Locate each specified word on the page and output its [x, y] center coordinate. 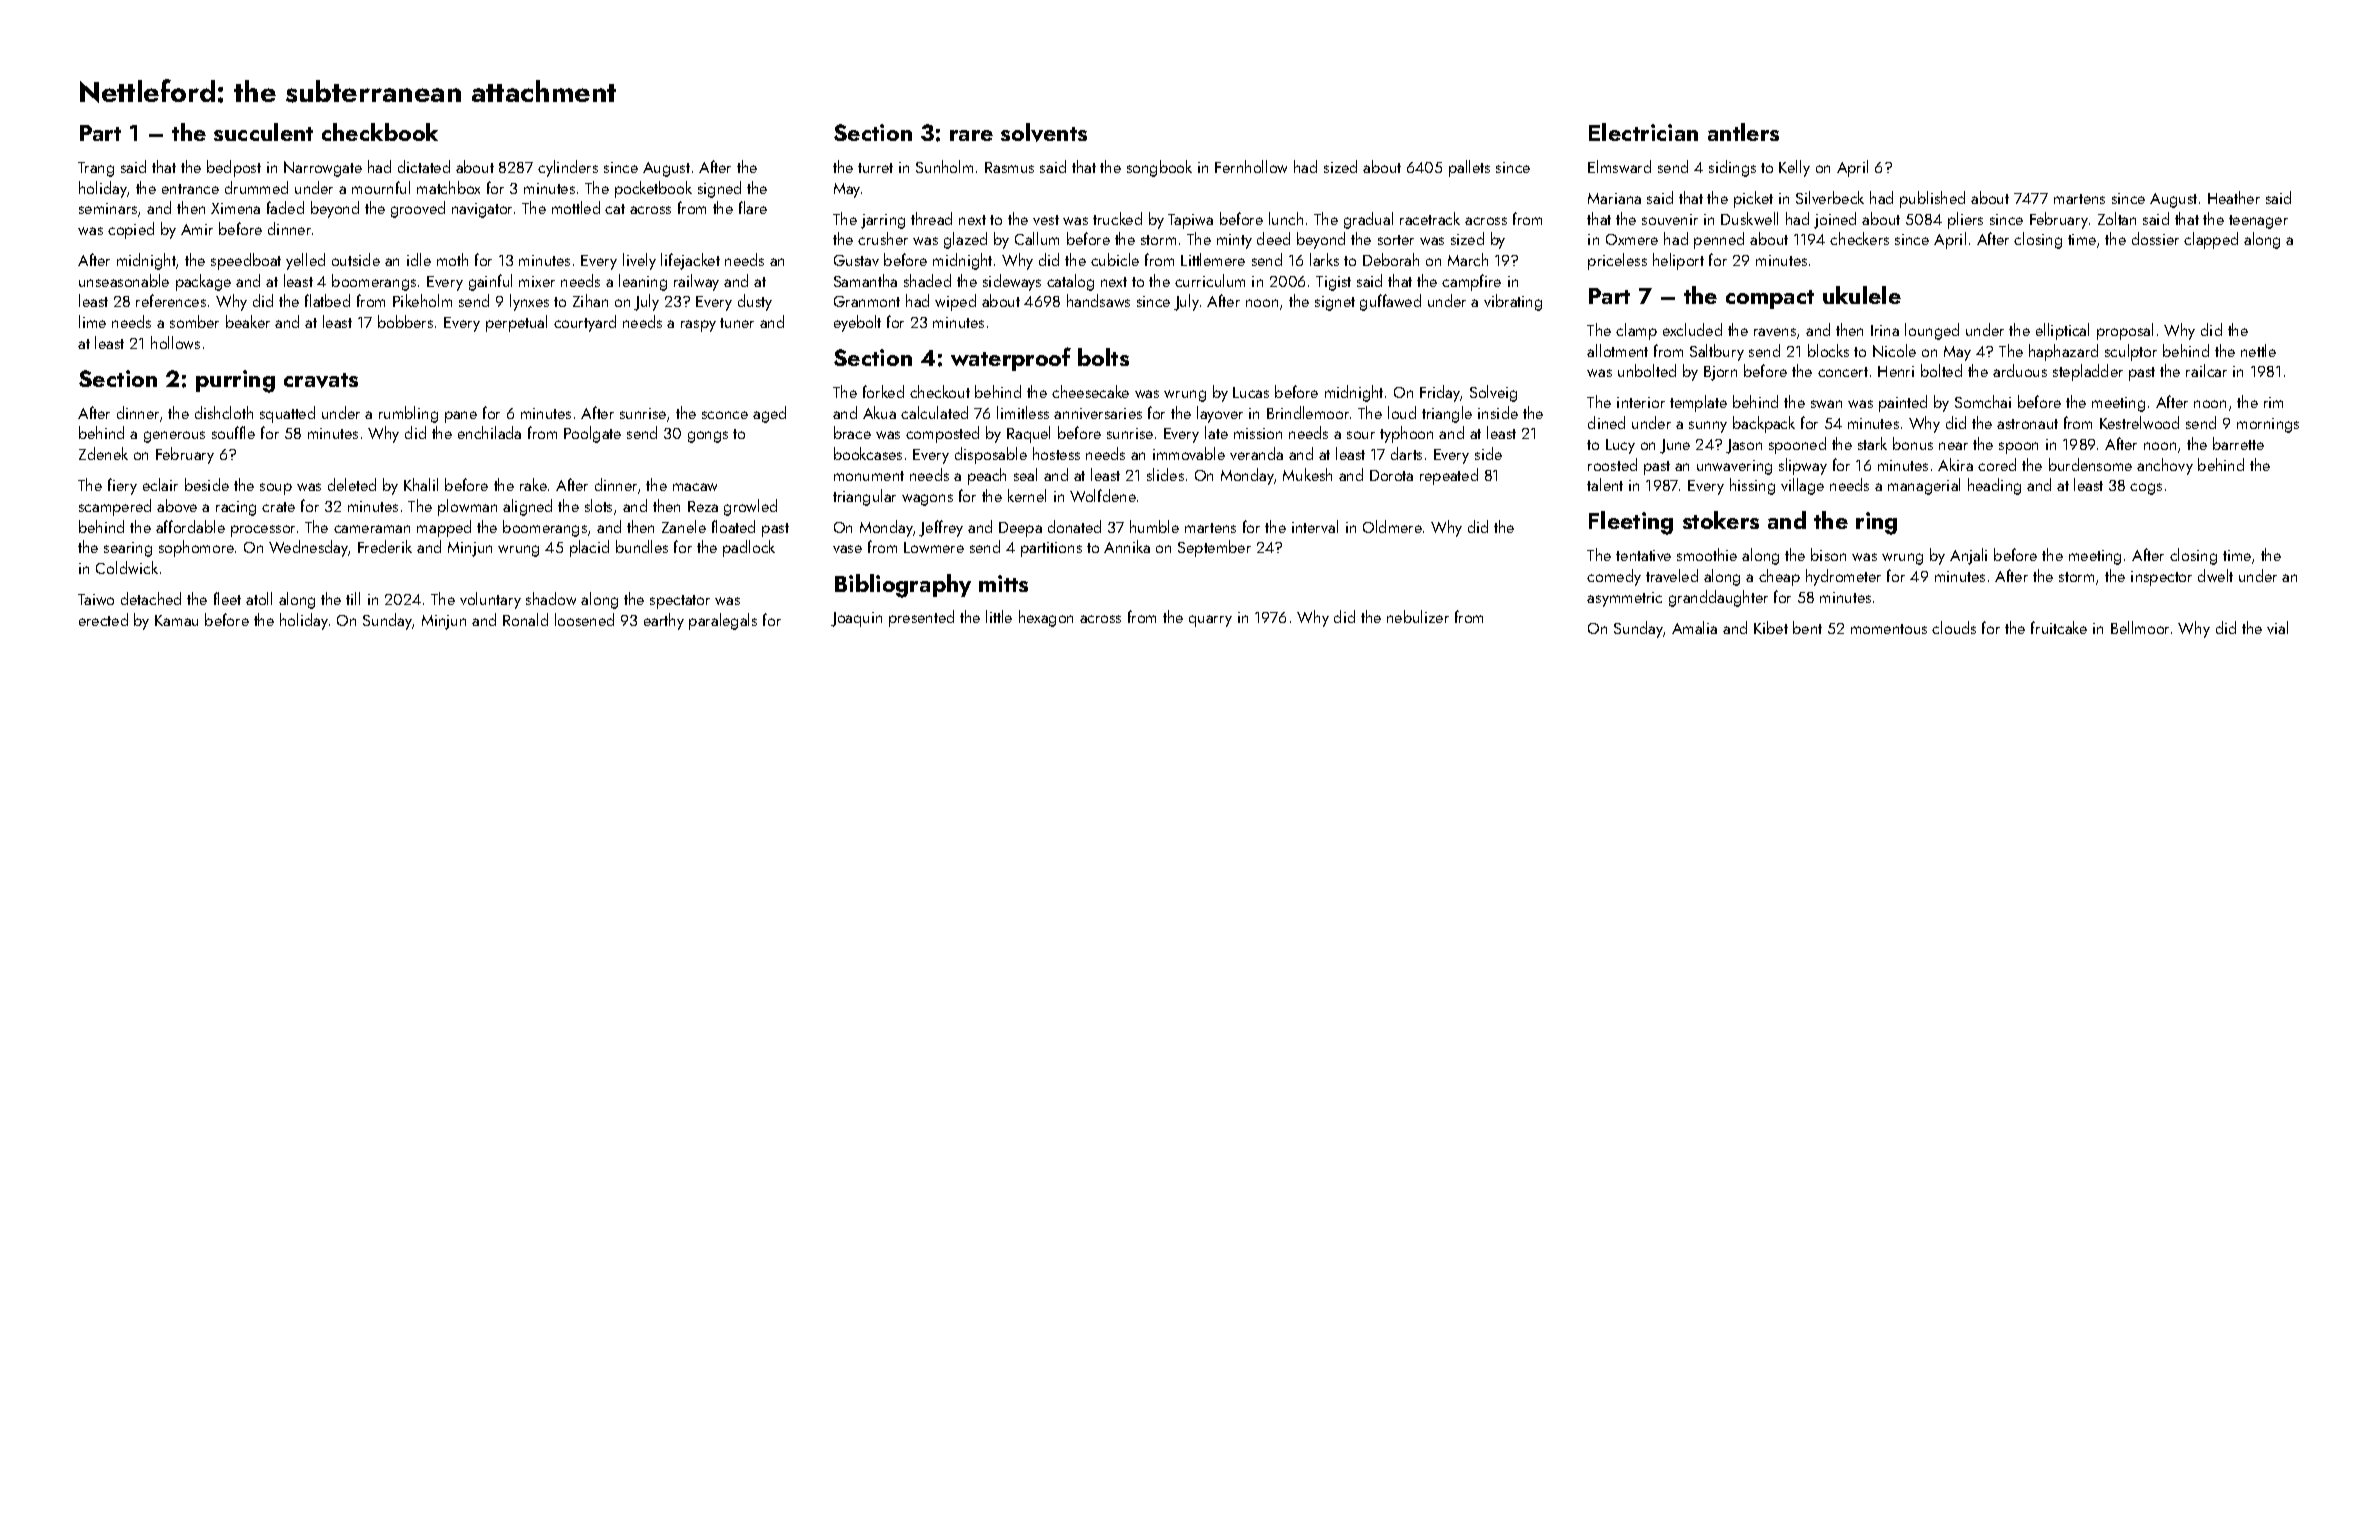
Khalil [421, 484]
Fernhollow [1251, 166]
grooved [418, 209]
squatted [287, 414]
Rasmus [1009, 167]
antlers [1743, 132]
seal [1025, 474]
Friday [1440, 393]
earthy [664, 621]
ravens [1775, 332]
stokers [1721, 520]
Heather [2234, 197]
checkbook [380, 132]
